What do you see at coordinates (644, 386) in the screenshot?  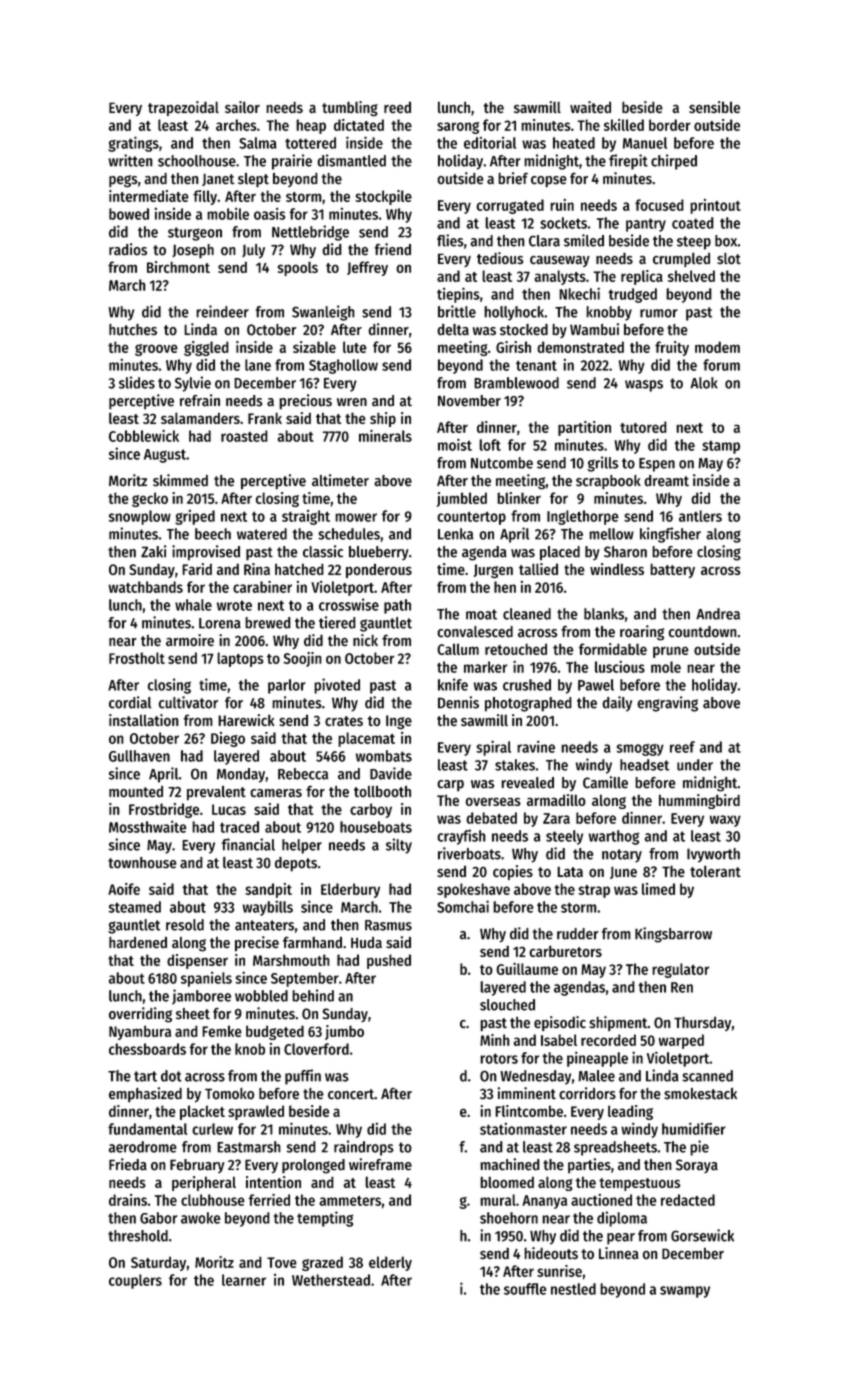 I see `wasps` at bounding box center [644, 386].
